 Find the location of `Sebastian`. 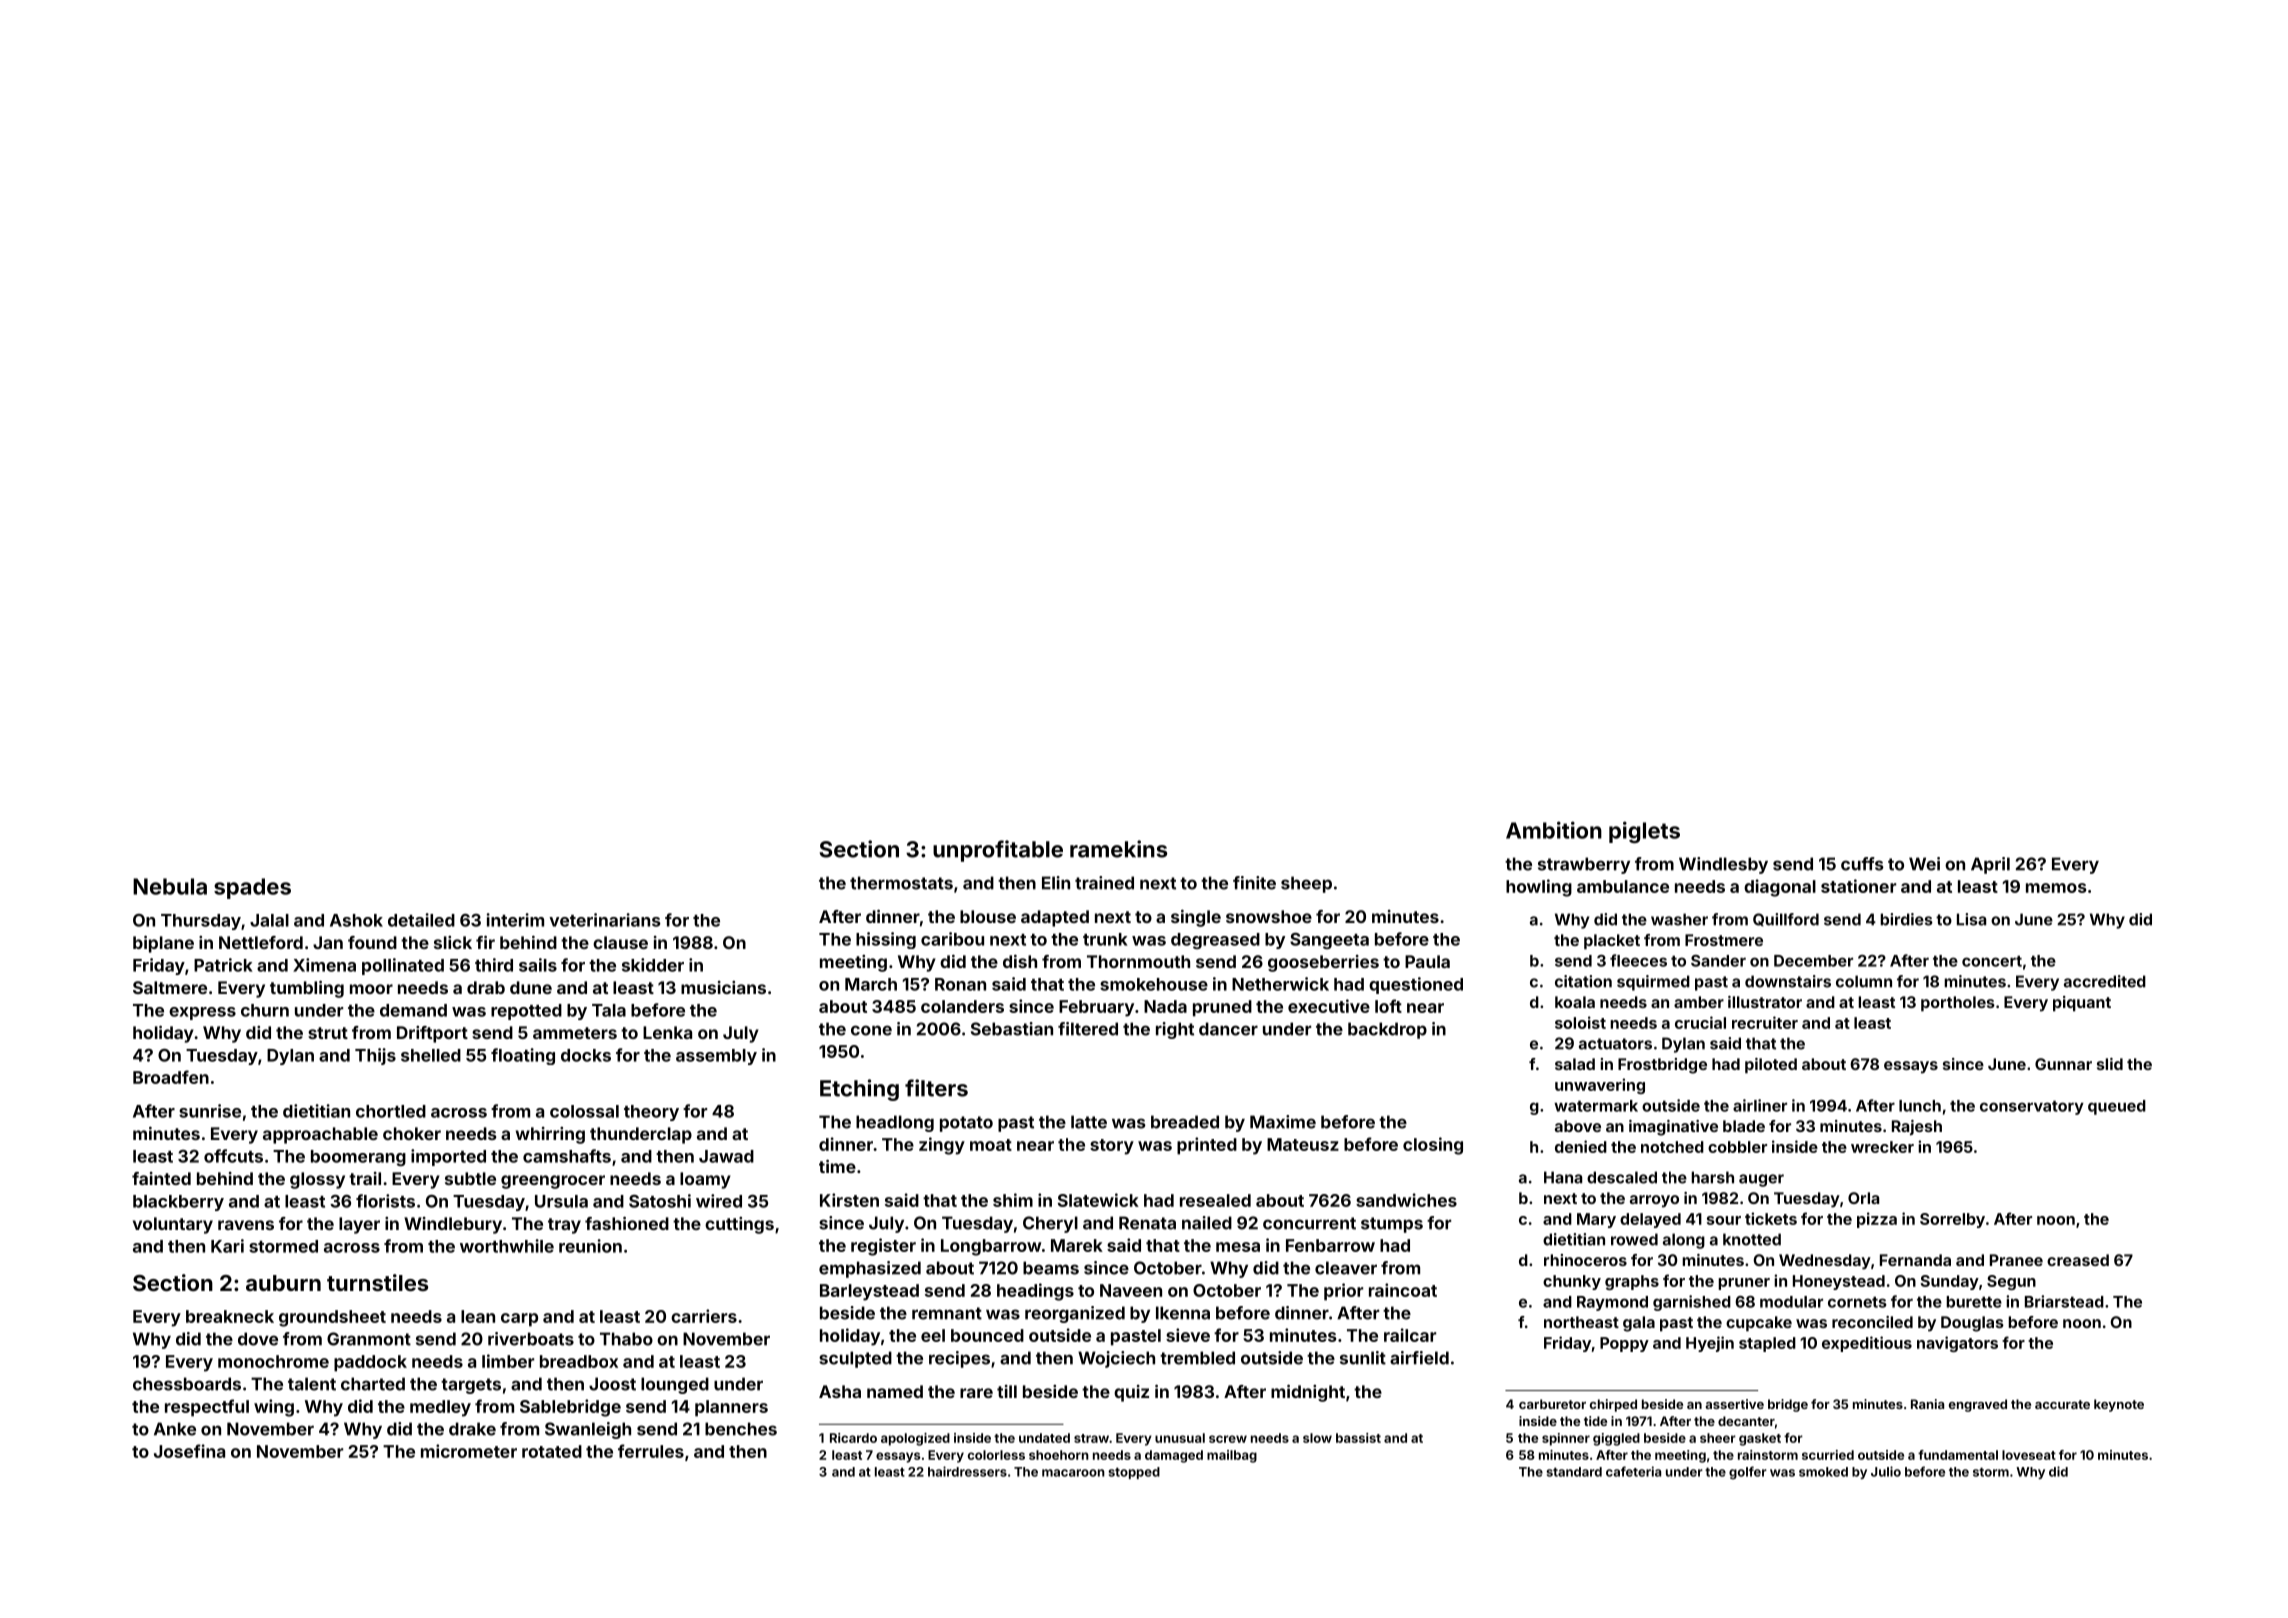

Sebastian is located at coordinates (1012, 1029).
